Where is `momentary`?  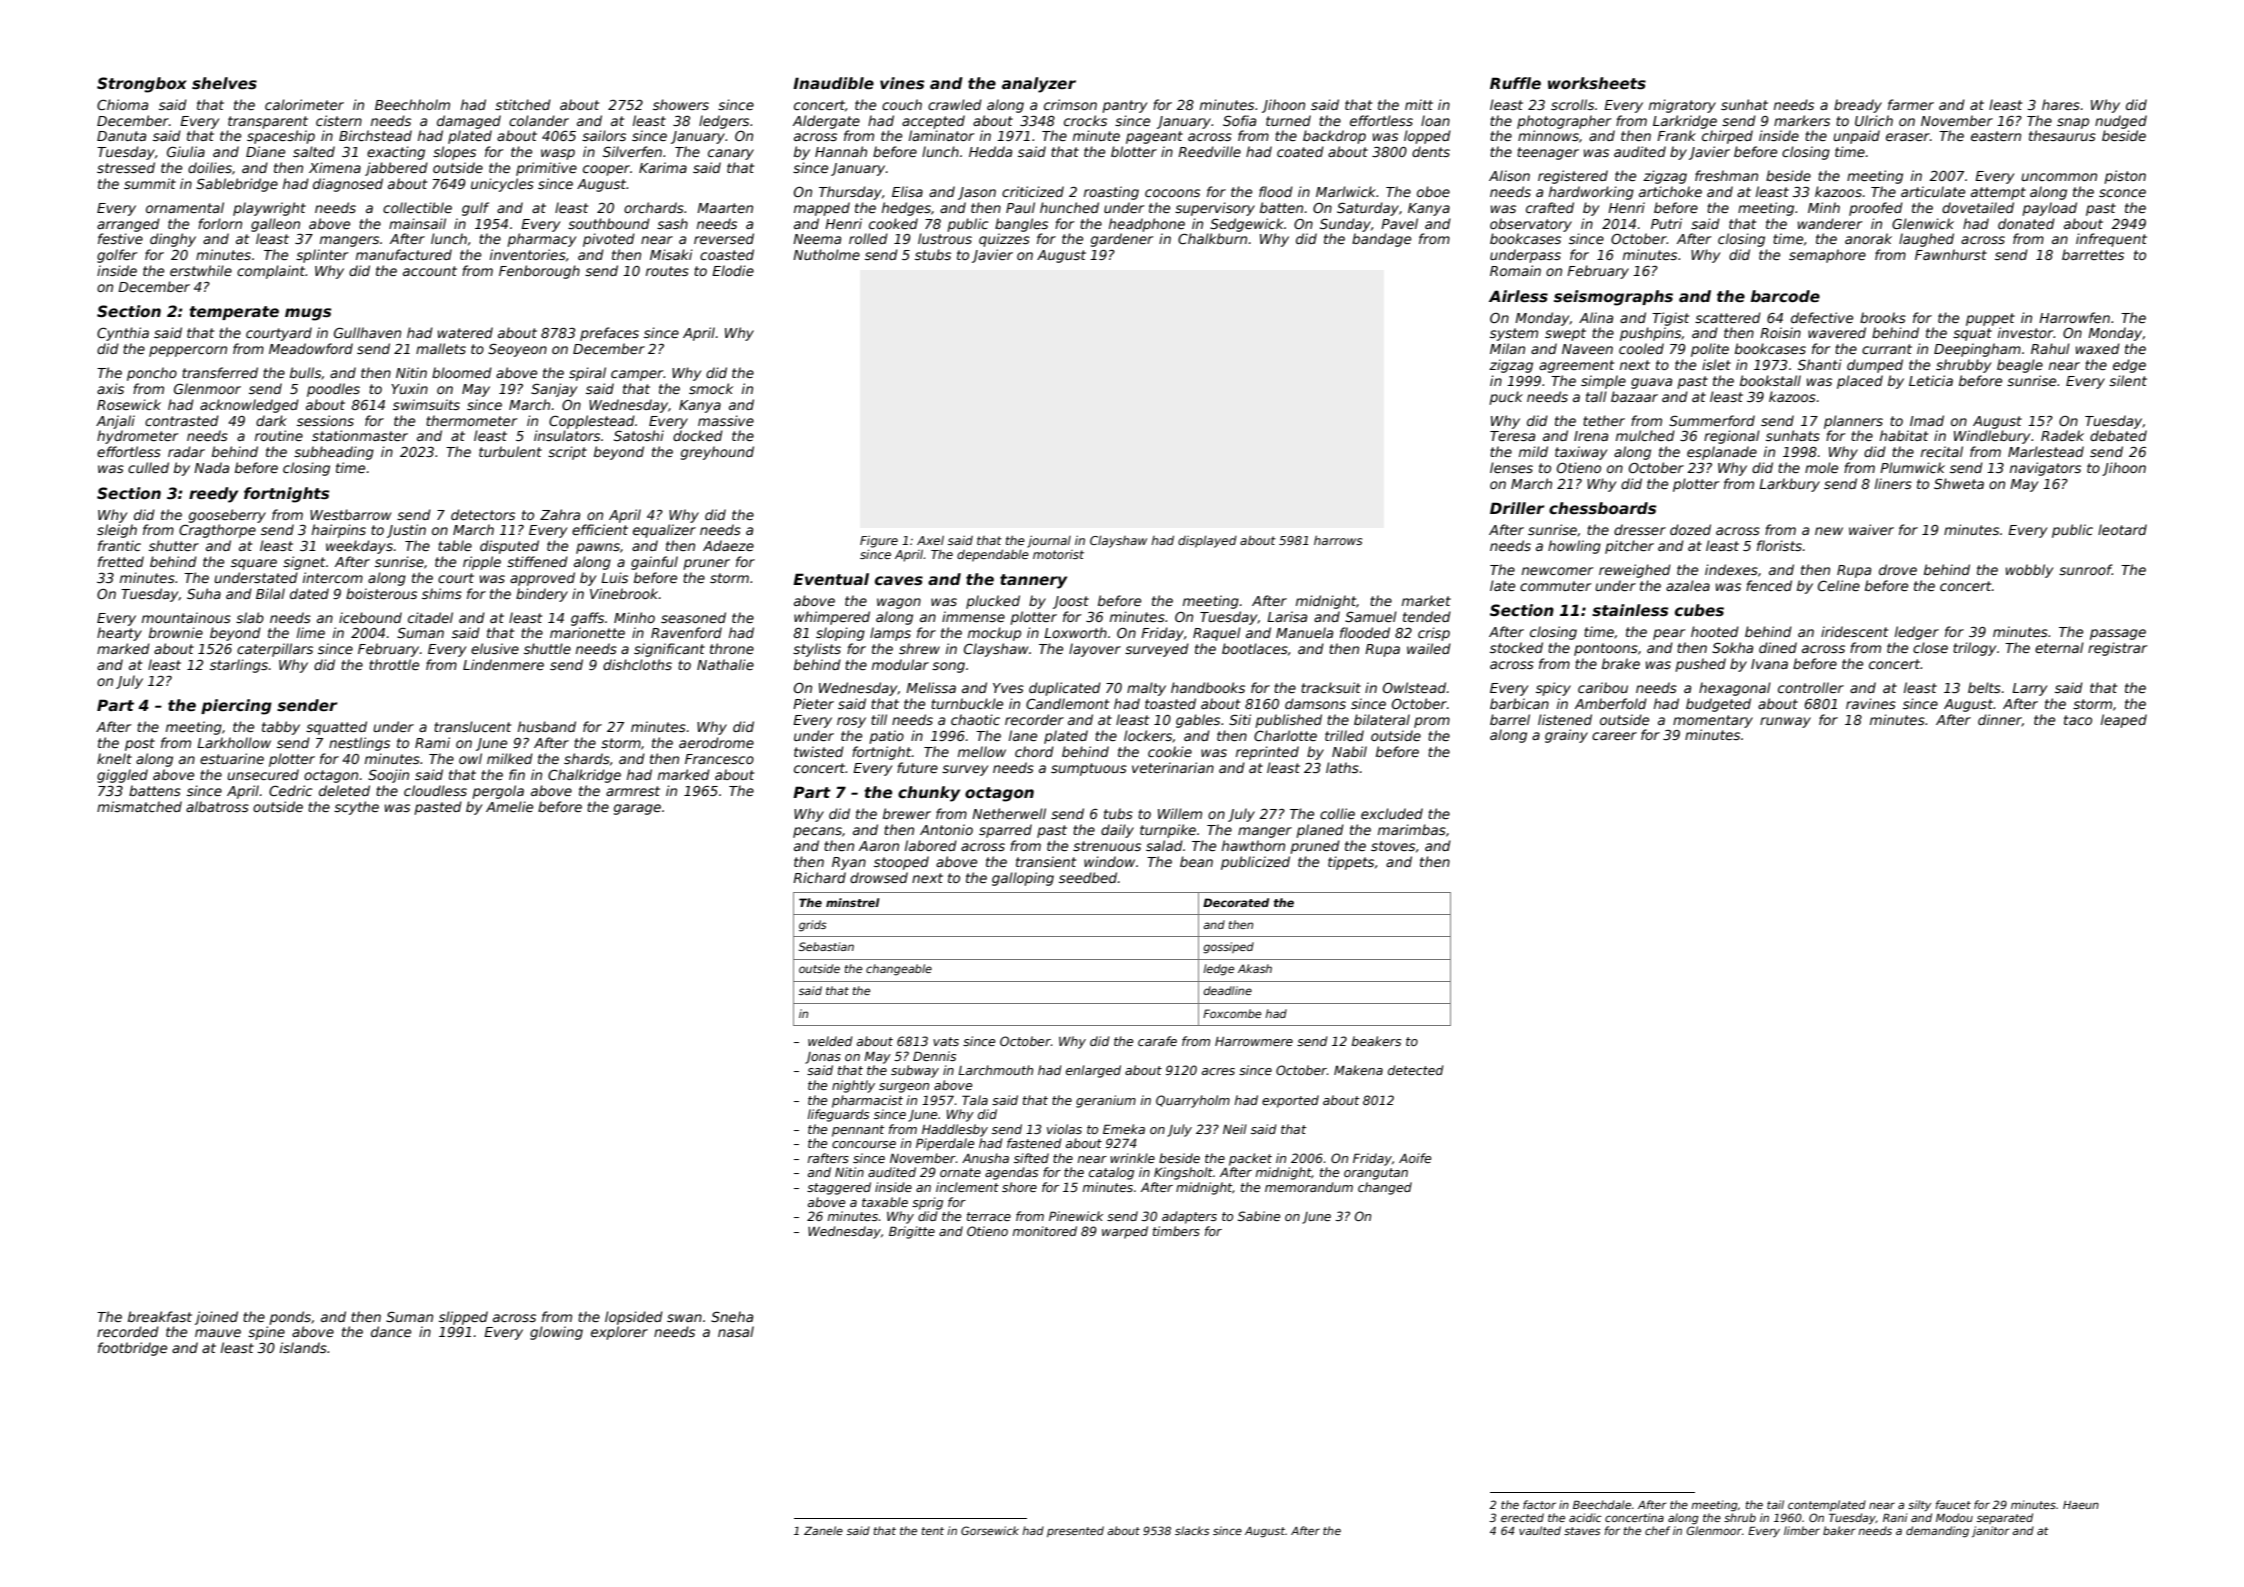 momentary is located at coordinates (1713, 721).
